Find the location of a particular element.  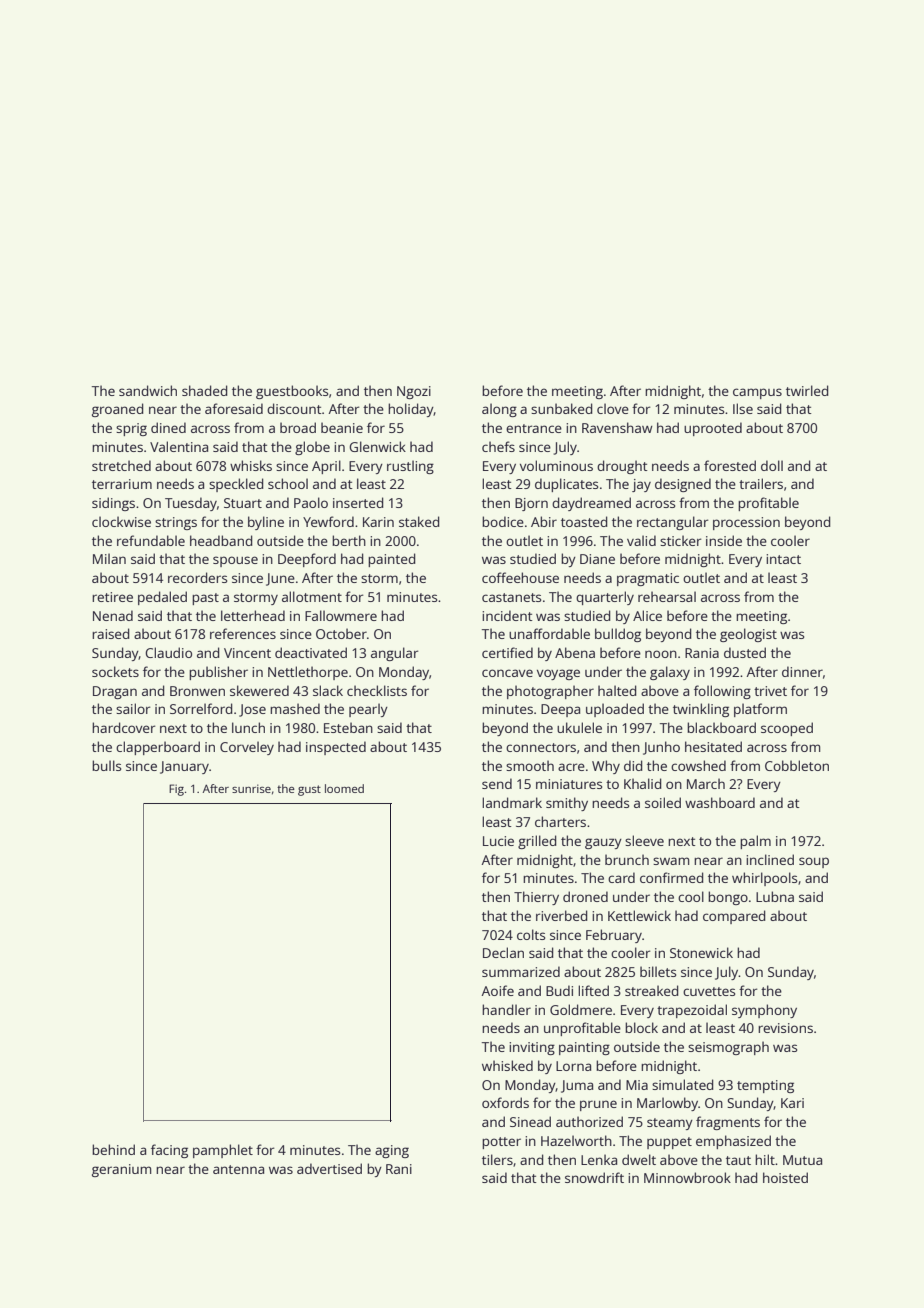

behind is located at coordinates (113, 1149).
